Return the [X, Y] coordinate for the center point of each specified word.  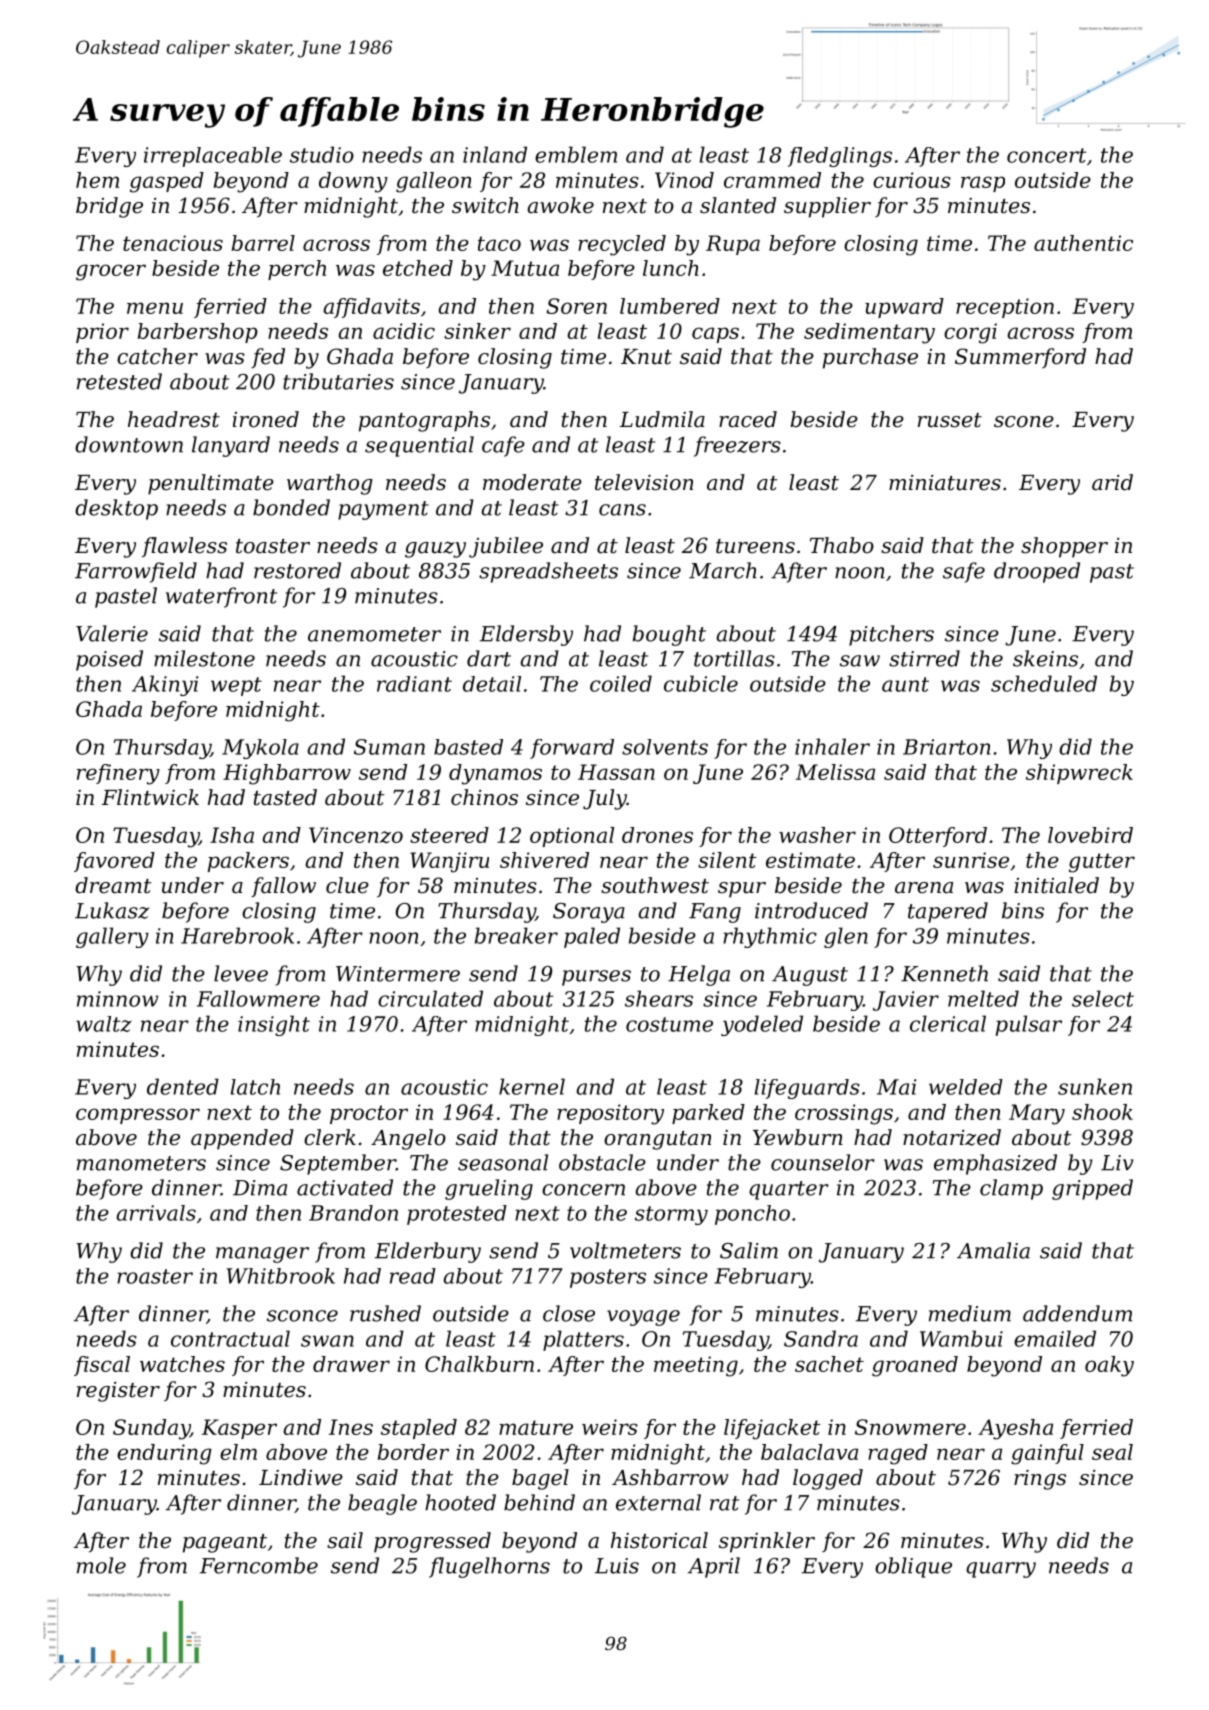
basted [468, 747]
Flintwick [150, 797]
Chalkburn [479, 1364]
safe [964, 572]
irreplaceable [213, 157]
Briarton [946, 747]
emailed [1055, 1338]
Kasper [239, 1429]
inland [495, 154]
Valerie [112, 633]
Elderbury [428, 1252]
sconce [302, 1316]
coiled [621, 683]
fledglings [840, 157]
